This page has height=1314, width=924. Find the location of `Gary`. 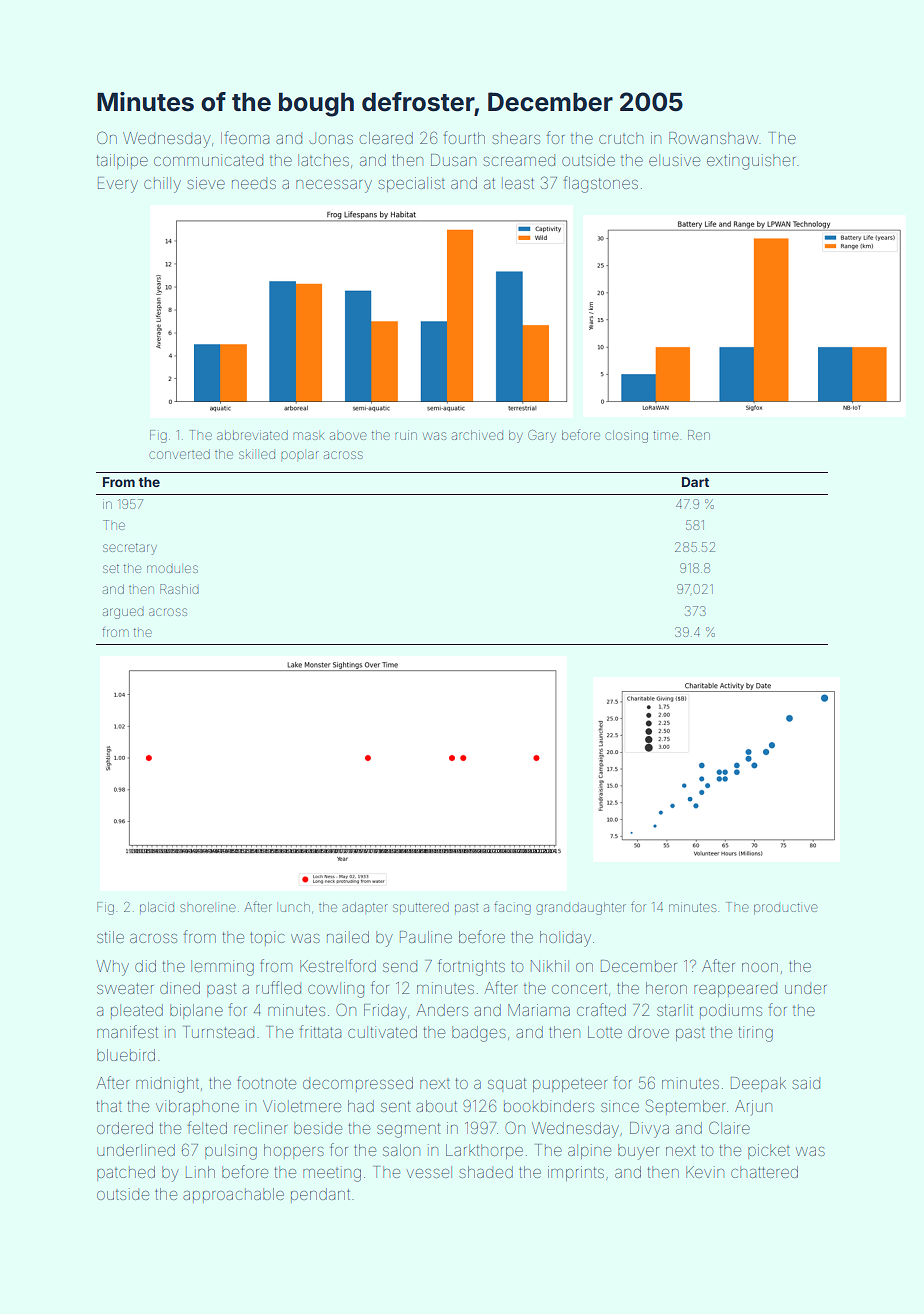

Gary is located at coordinates (542, 436).
